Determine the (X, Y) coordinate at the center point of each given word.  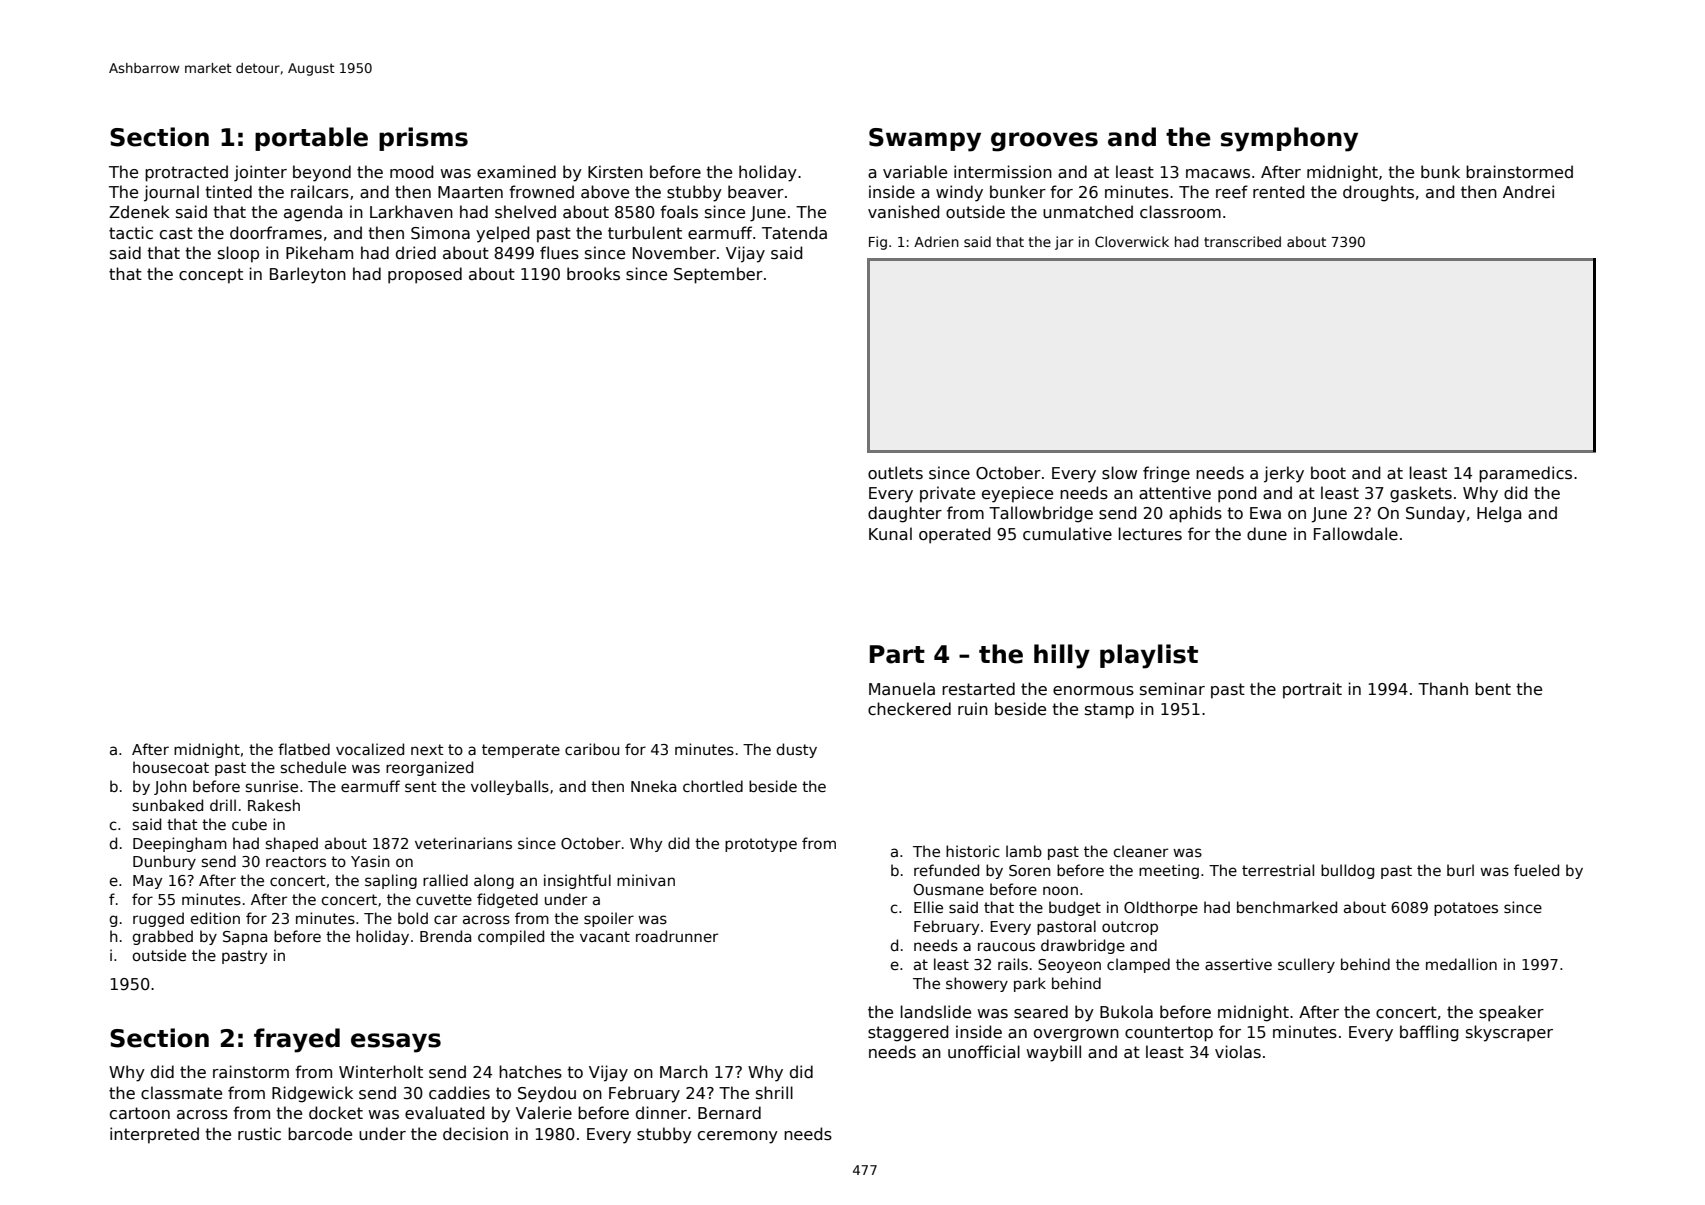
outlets (895, 472)
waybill (1054, 1053)
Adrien (936, 241)
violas (1238, 1051)
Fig (878, 243)
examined (516, 171)
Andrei (1528, 191)
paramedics (1525, 474)
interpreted (154, 1135)
